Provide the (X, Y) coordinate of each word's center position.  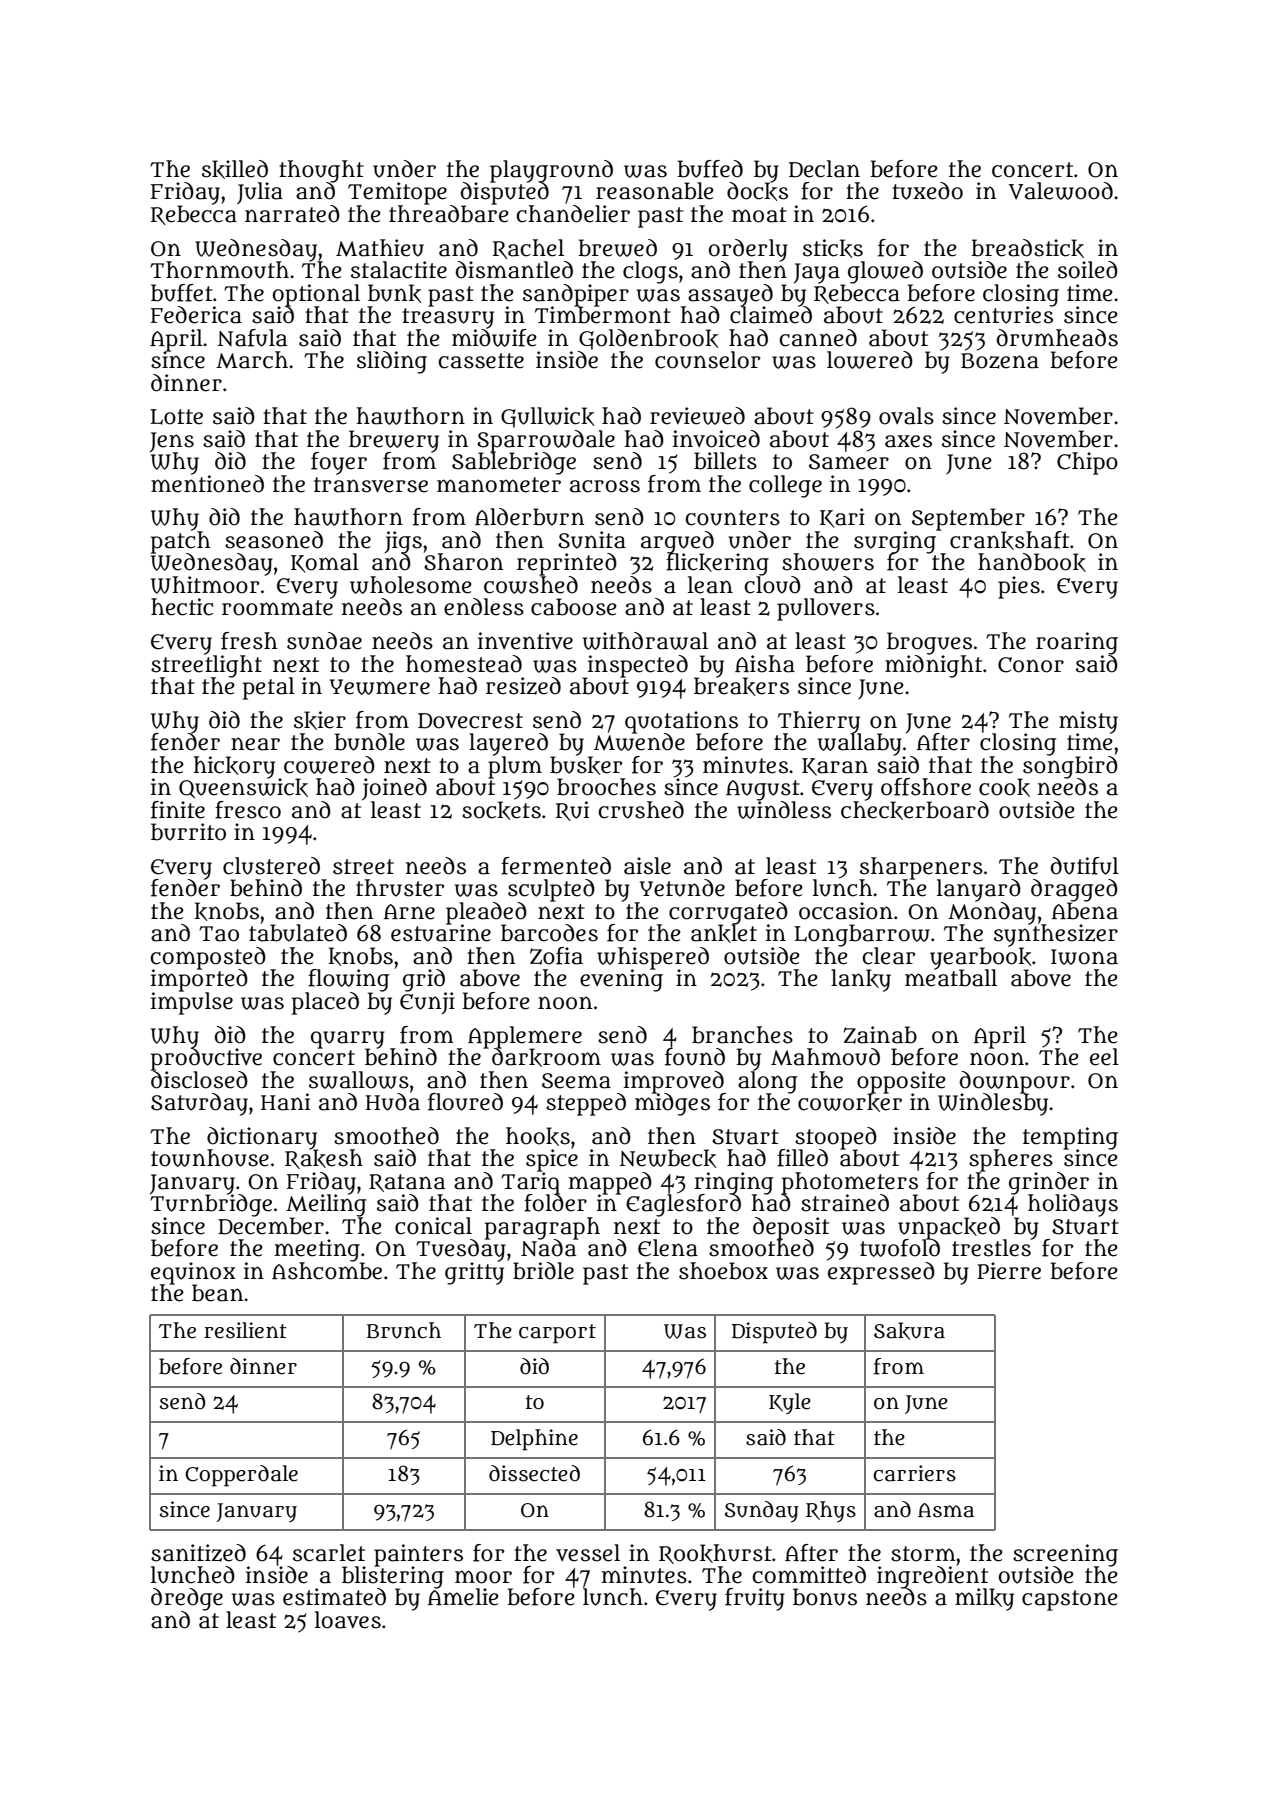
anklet (724, 934)
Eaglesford (683, 1205)
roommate (277, 608)
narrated (292, 214)
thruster (400, 888)
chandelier (573, 214)
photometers (850, 1183)
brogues (929, 643)
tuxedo (927, 191)
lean (710, 585)
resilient (245, 1330)
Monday (992, 913)
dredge (187, 1599)
